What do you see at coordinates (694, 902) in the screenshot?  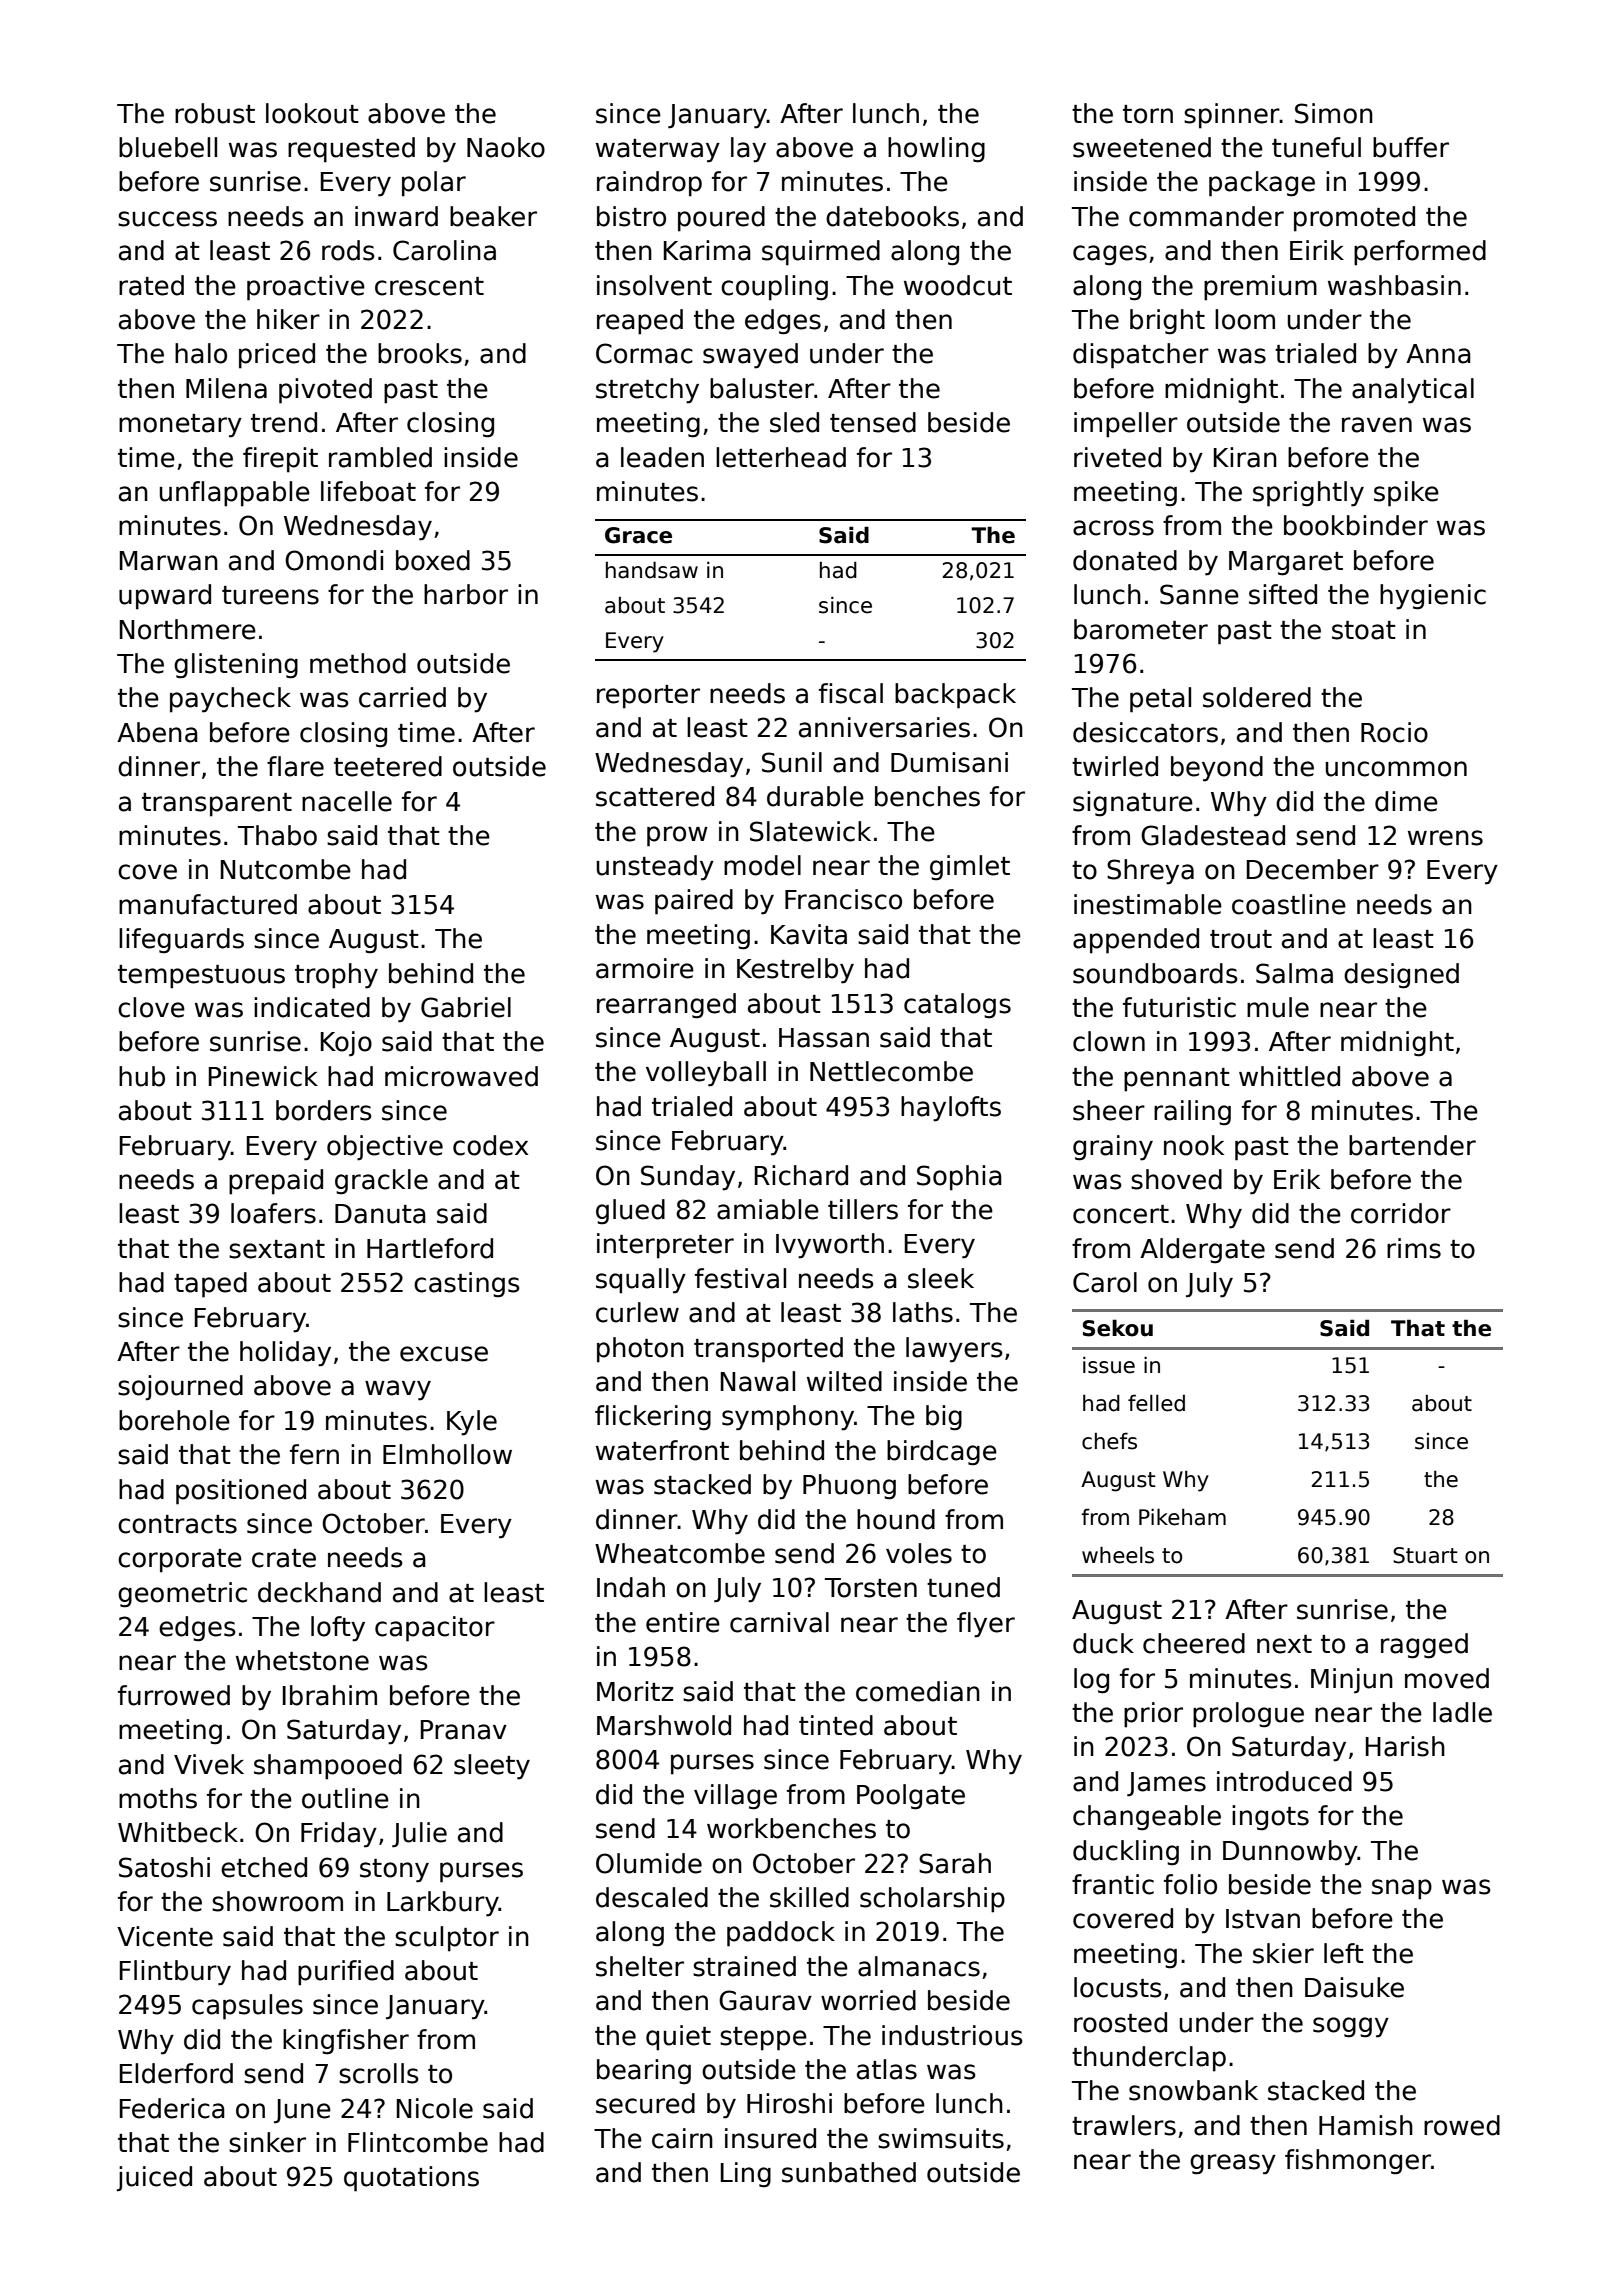 I see `paired` at bounding box center [694, 902].
